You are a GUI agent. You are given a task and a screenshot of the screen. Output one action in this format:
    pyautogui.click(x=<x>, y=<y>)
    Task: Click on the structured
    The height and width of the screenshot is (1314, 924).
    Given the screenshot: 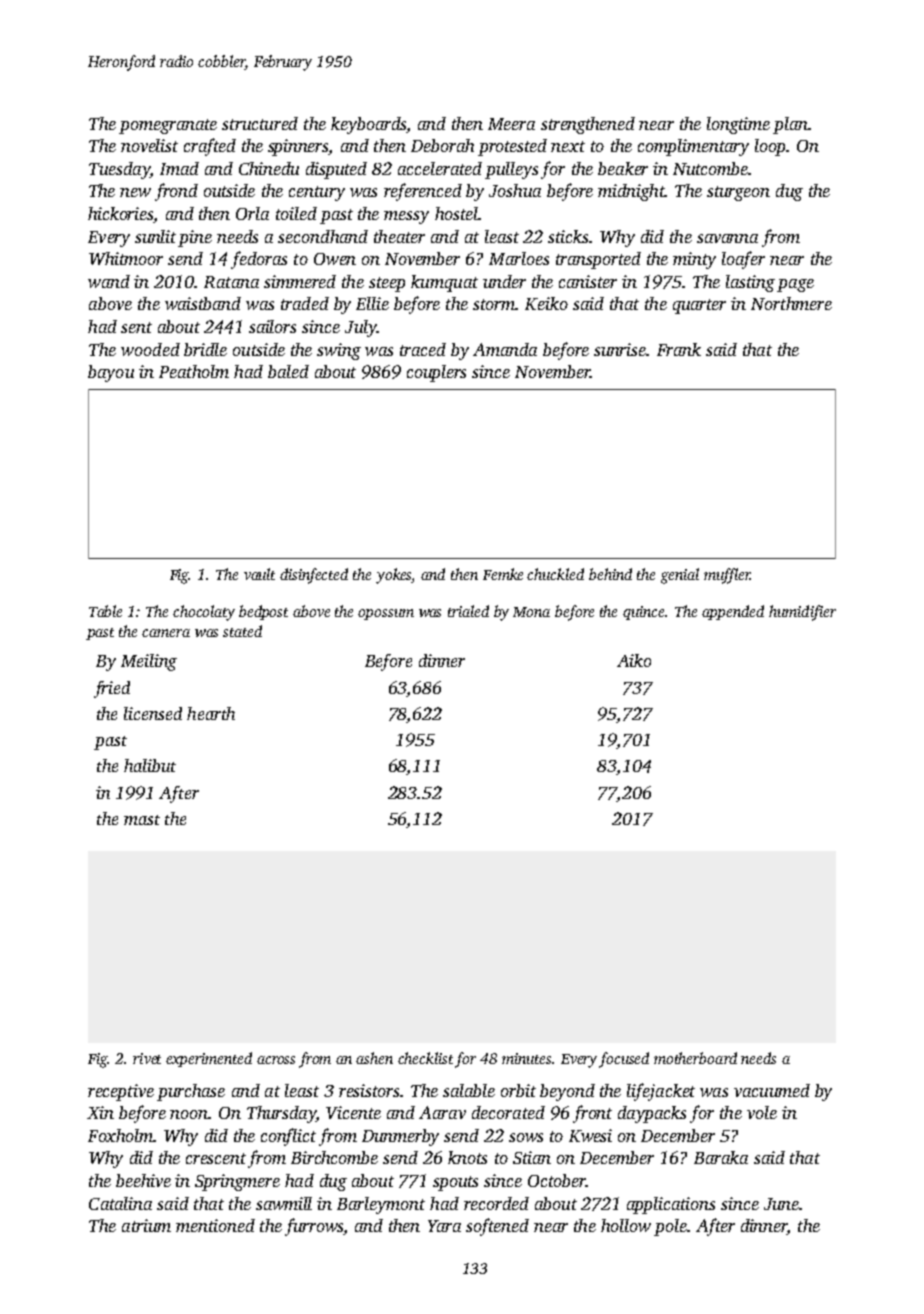 What is the action you would take?
    pyautogui.click(x=260, y=123)
